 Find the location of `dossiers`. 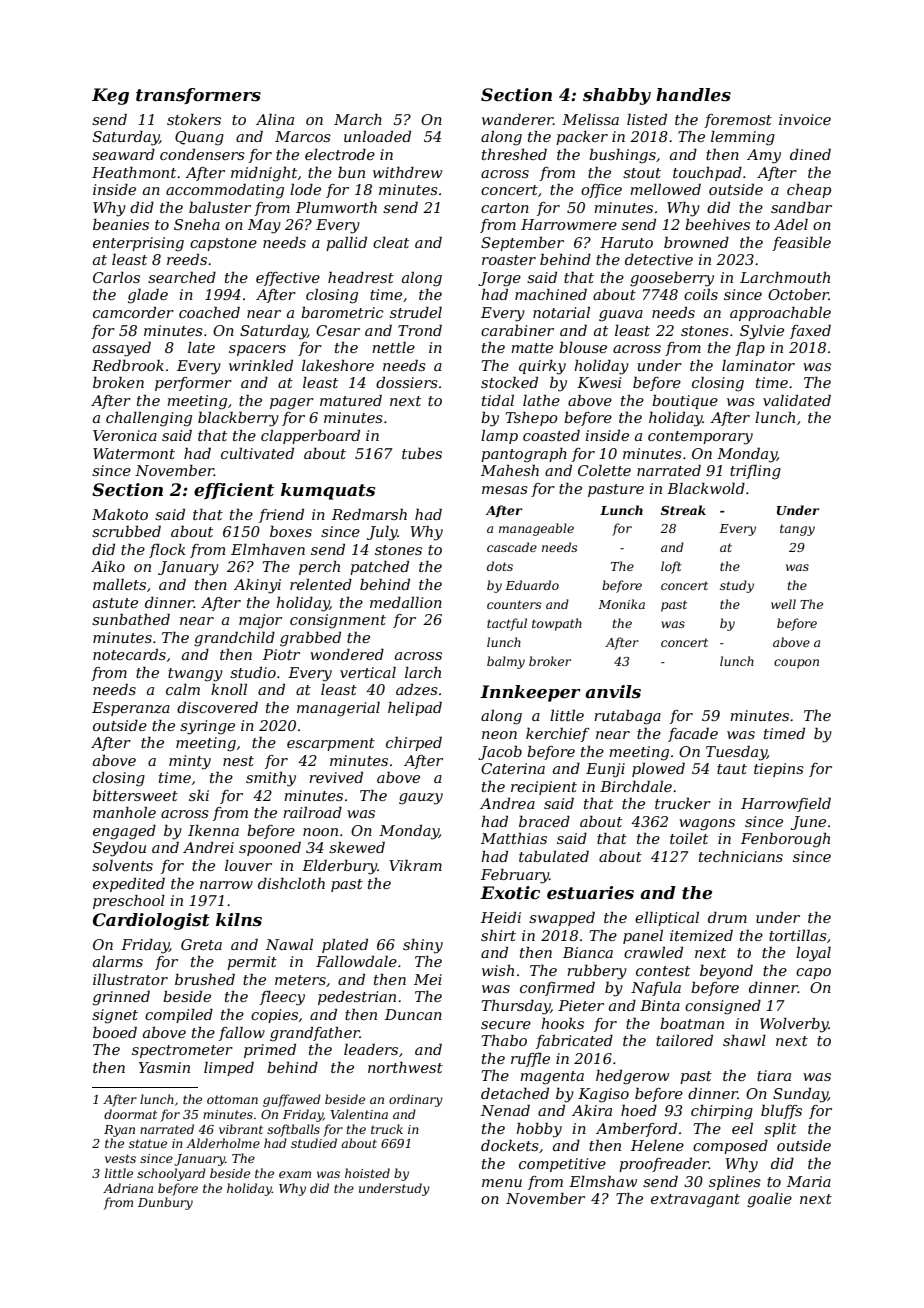

dossiers is located at coordinates (407, 382).
